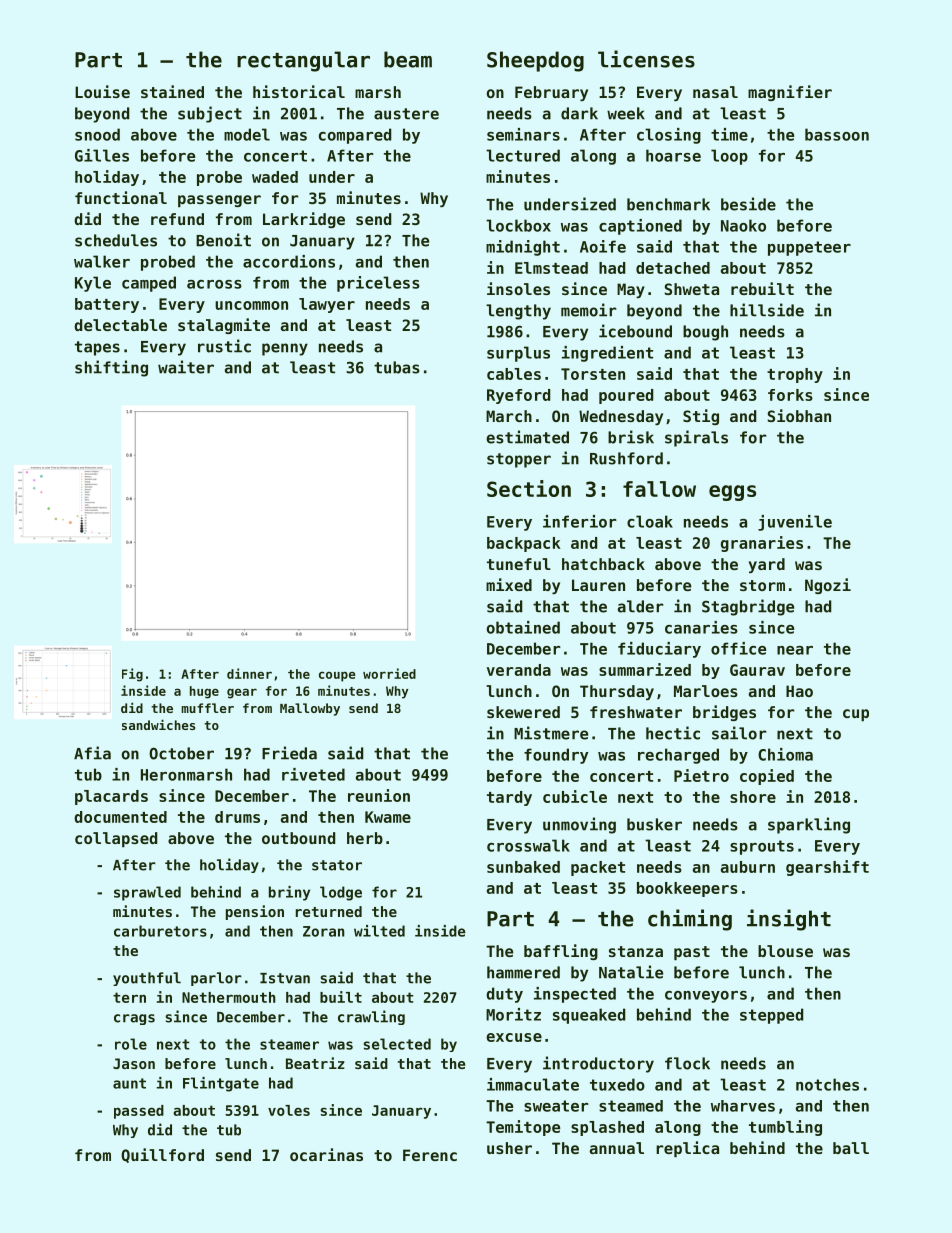 The width and height of the page is (952, 1233). I want to click on mixed, so click(509, 584).
